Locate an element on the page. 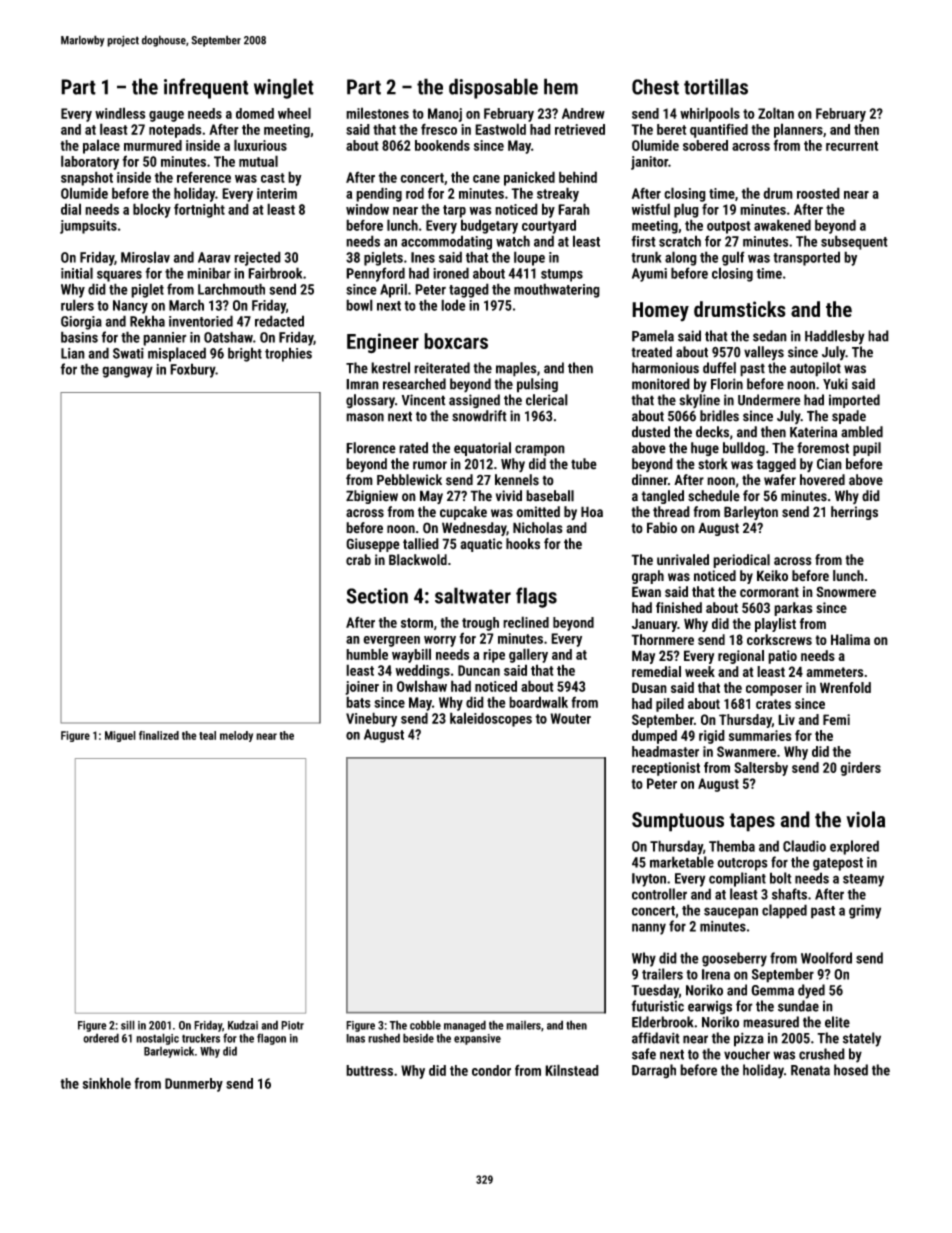 The width and height of the image is (952, 1233). mason is located at coordinates (365, 417).
